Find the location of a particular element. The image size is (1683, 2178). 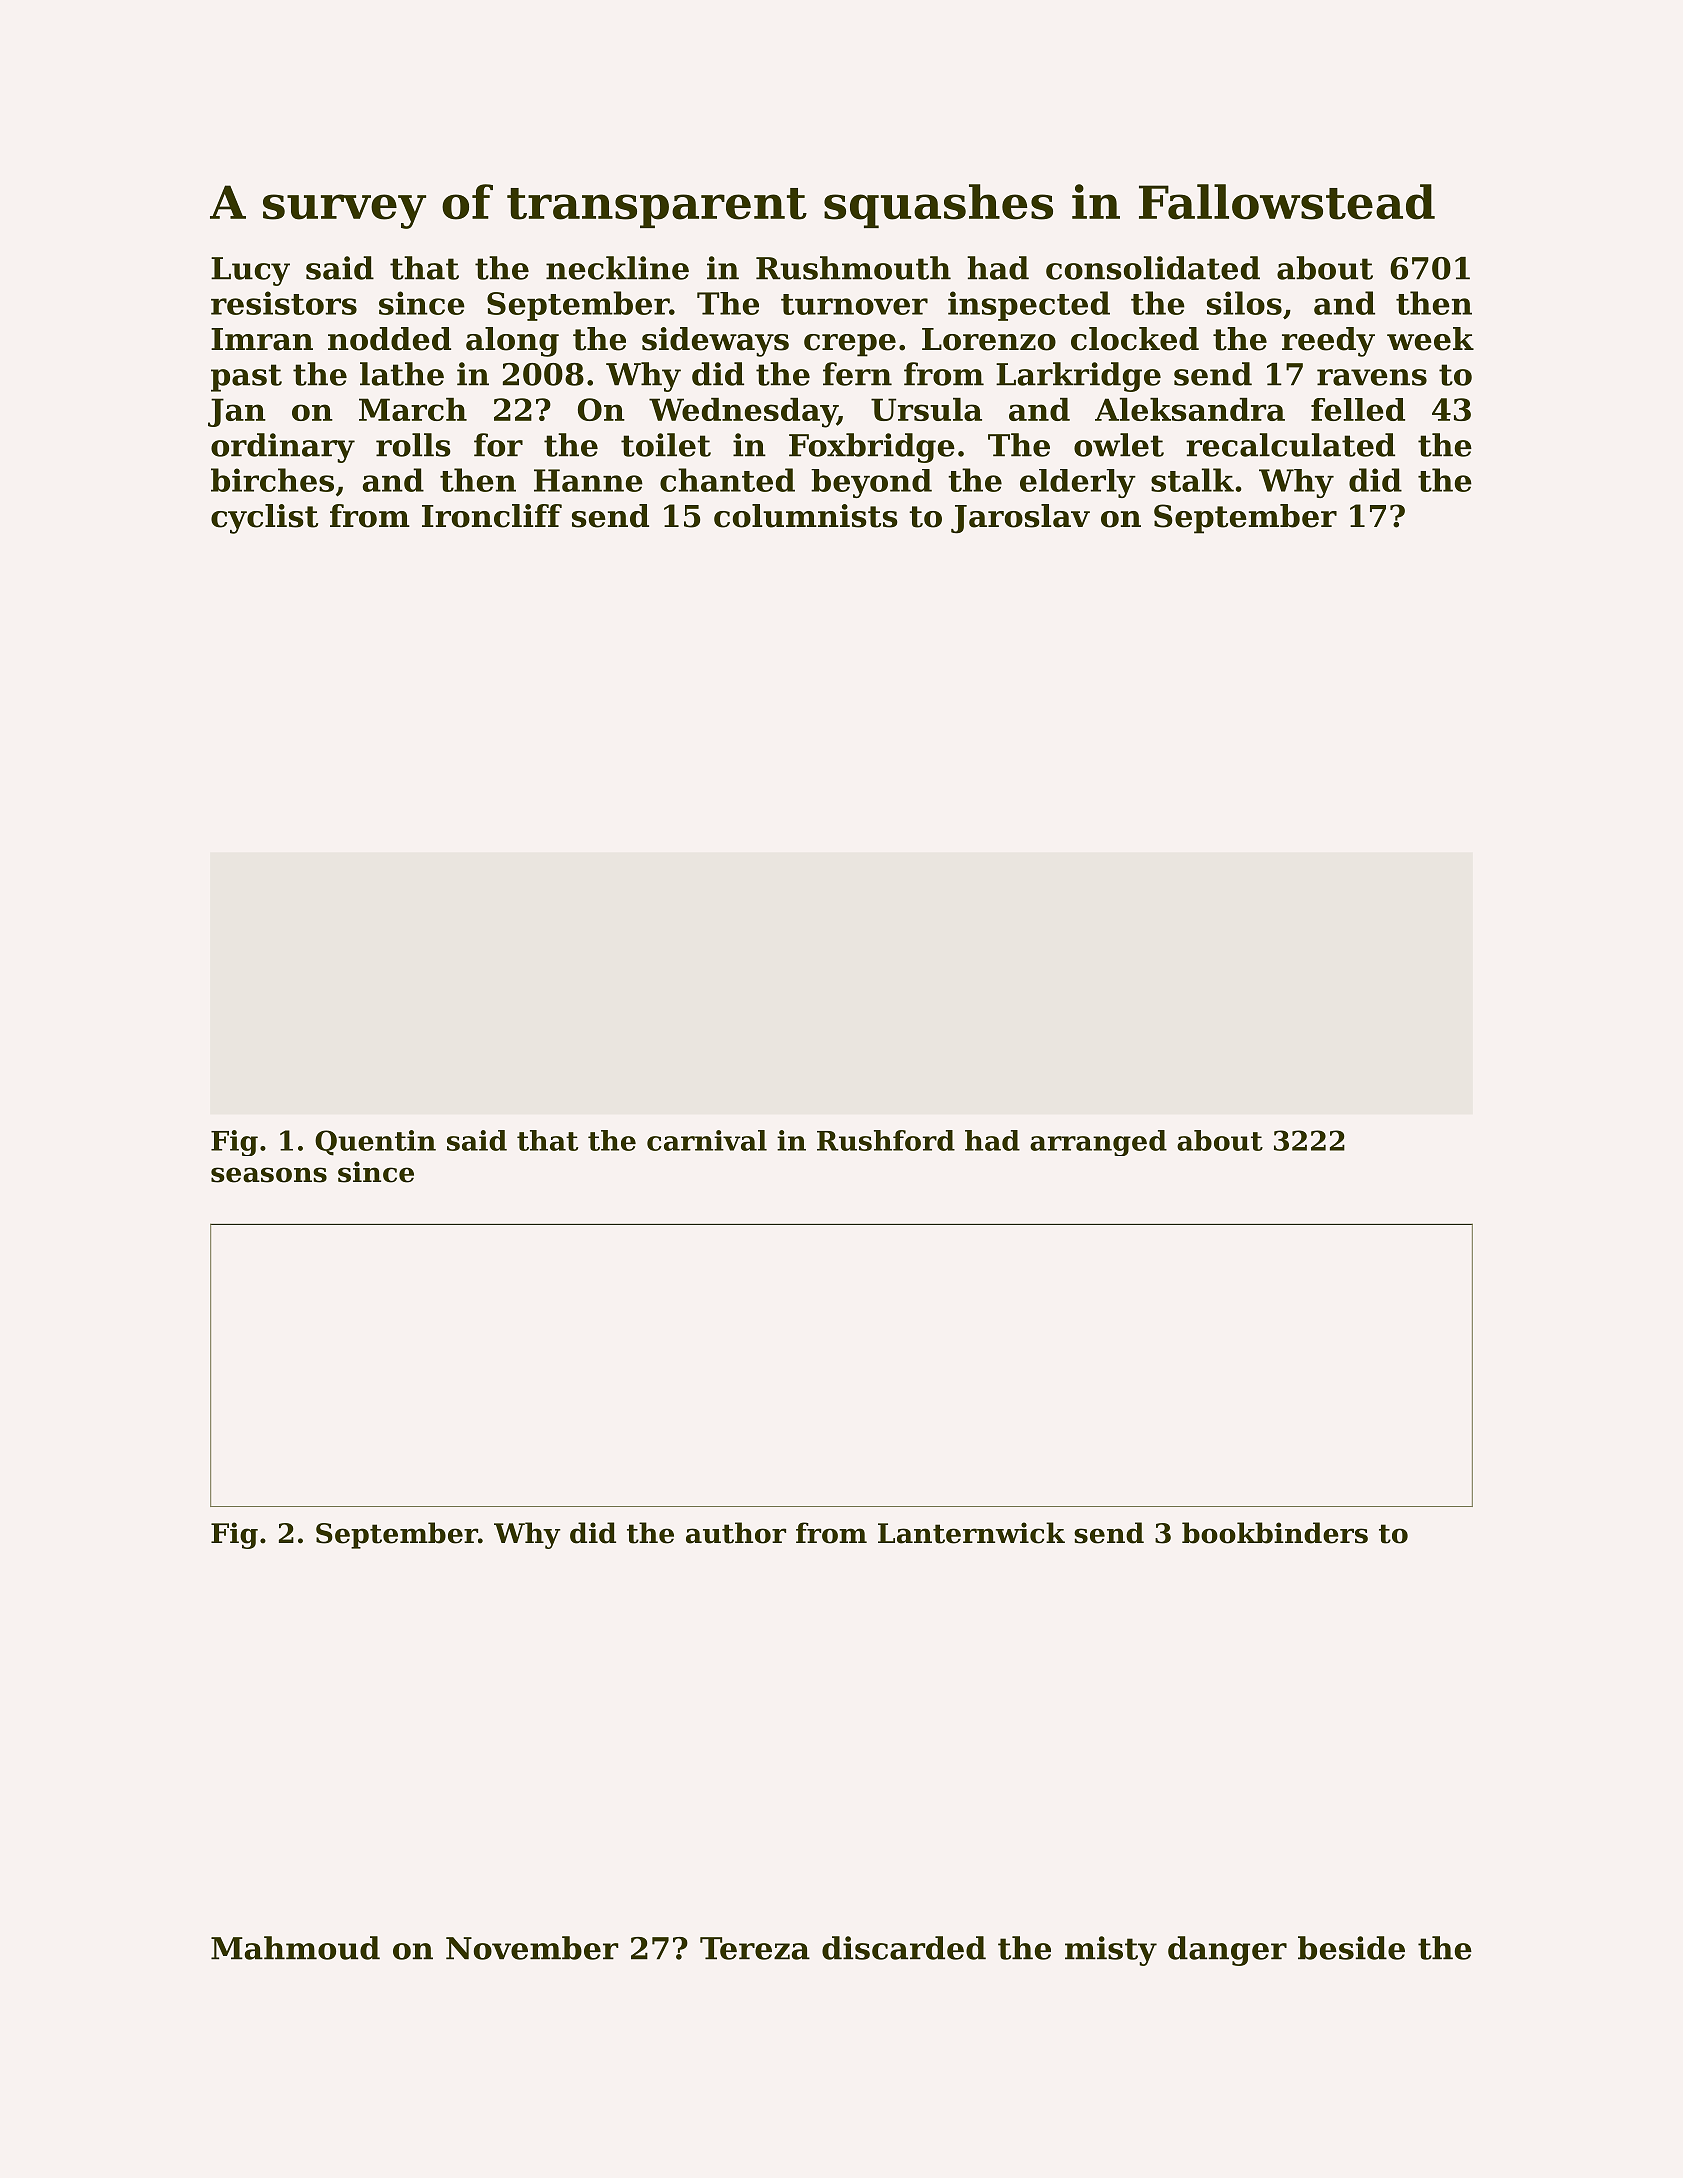

arranged is located at coordinates (1098, 1143).
